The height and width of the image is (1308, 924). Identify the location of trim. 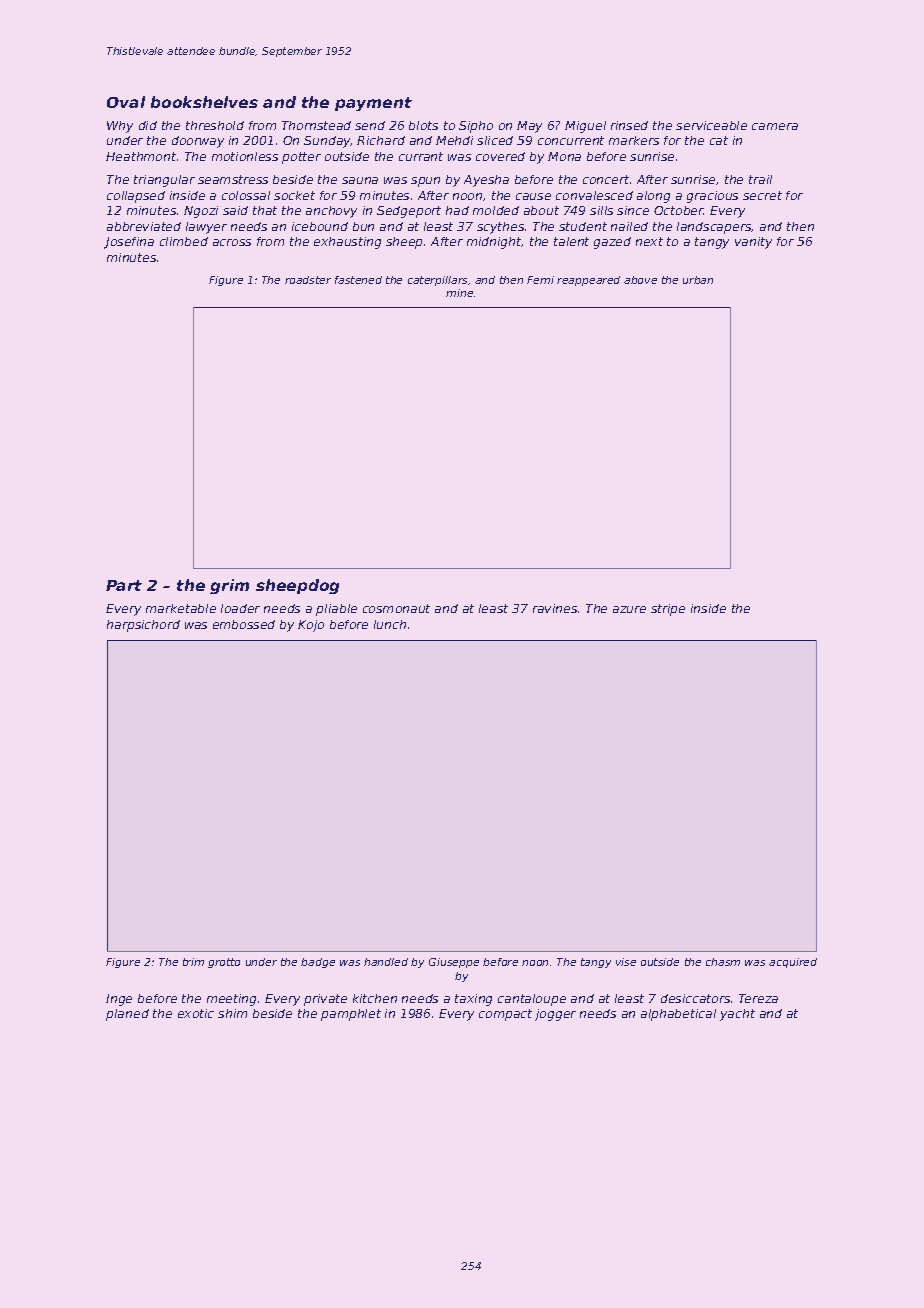
(193, 962).
